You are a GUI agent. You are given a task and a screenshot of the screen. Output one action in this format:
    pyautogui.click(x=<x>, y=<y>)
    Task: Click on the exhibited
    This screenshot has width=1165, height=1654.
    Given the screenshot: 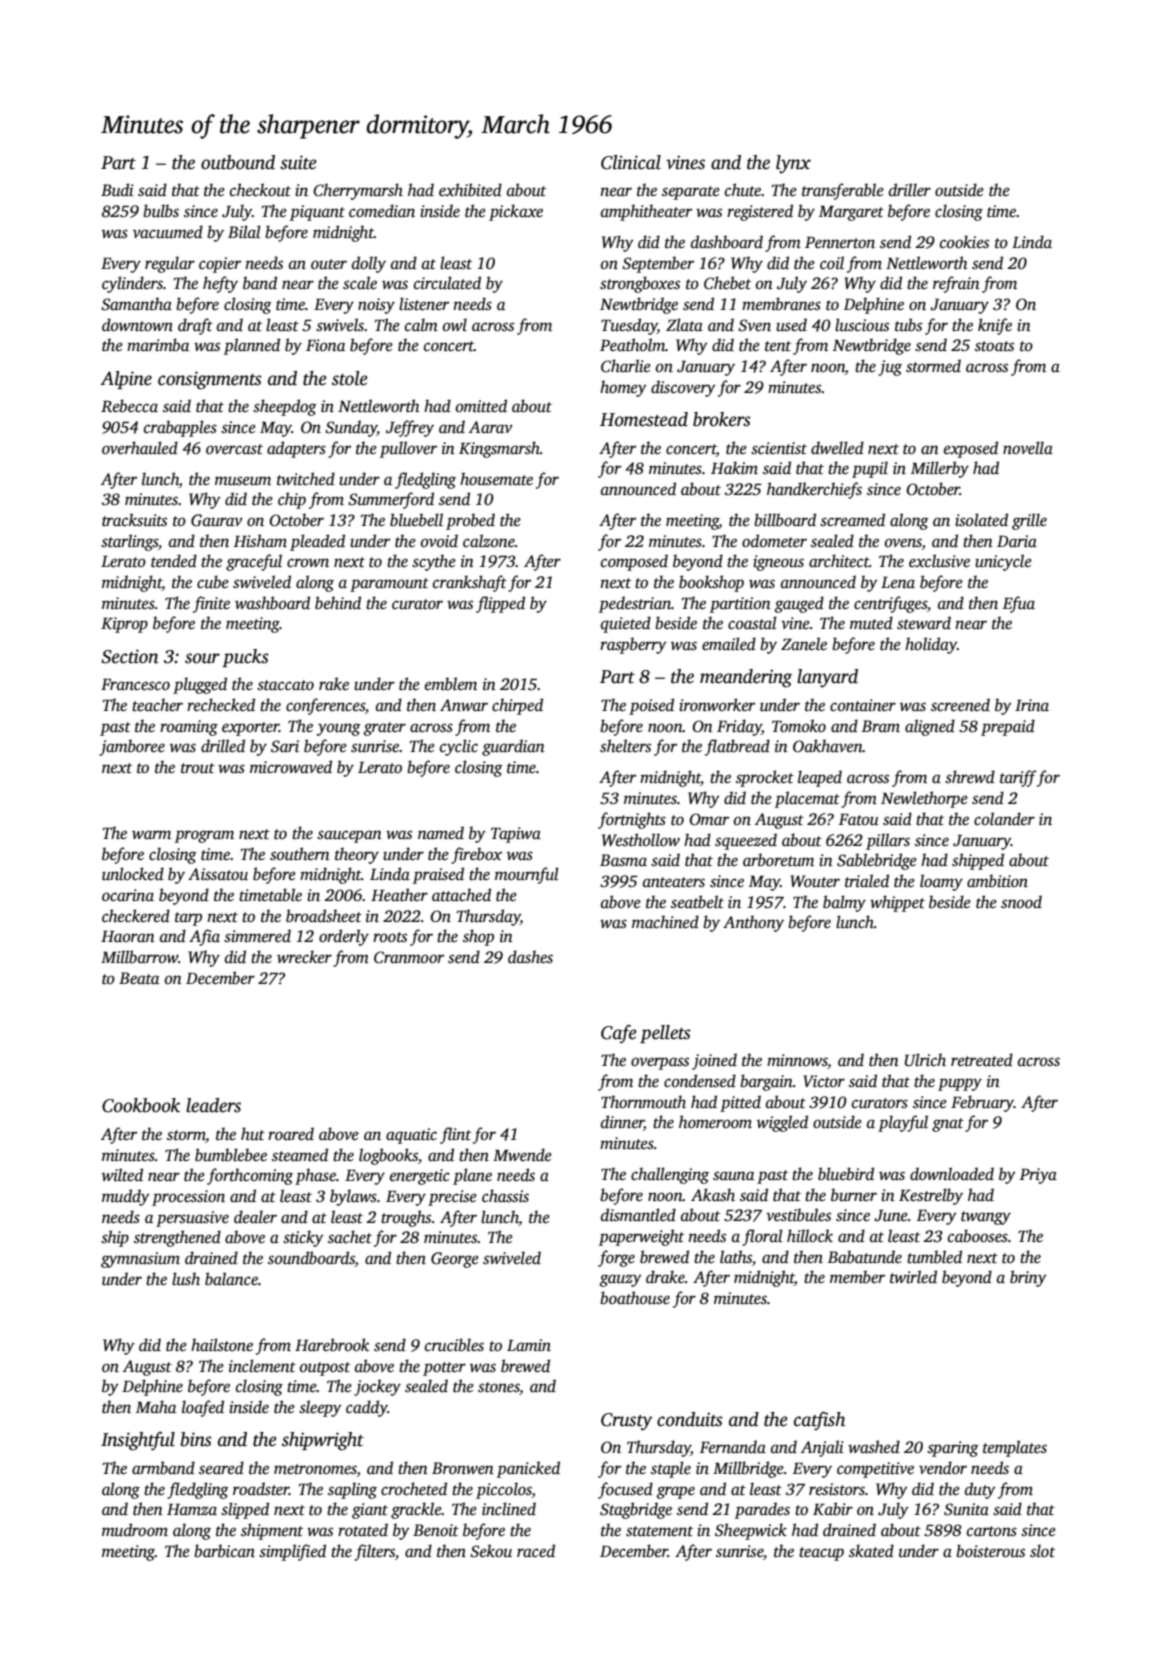 What is the action you would take?
    pyautogui.click(x=470, y=190)
